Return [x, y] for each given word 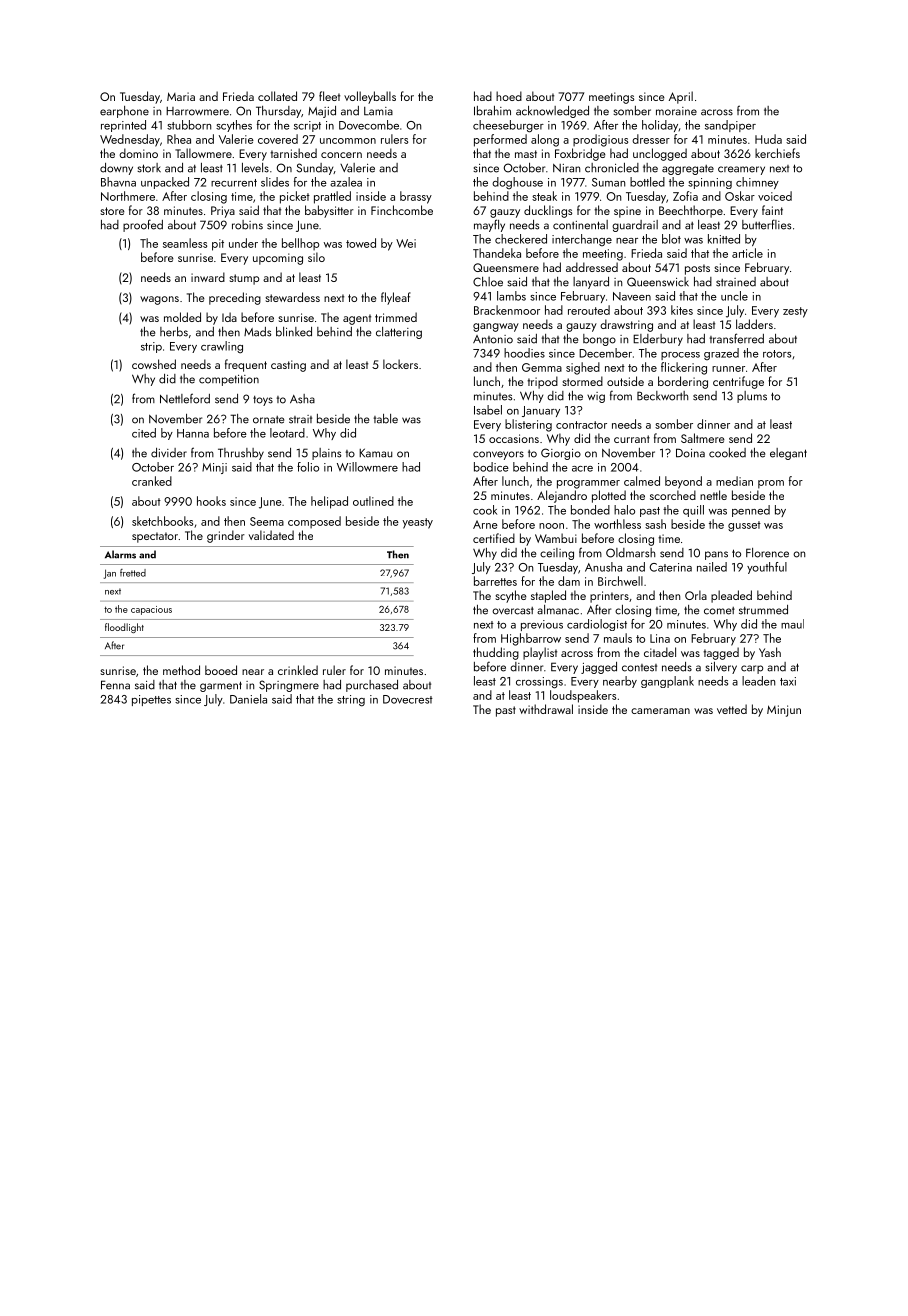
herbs [174, 332]
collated [277, 96]
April [681, 97]
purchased [372, 686]
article [747, 253]
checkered [521, 239]
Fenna [115, 685]
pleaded [731, 596]
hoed [509, 96]
